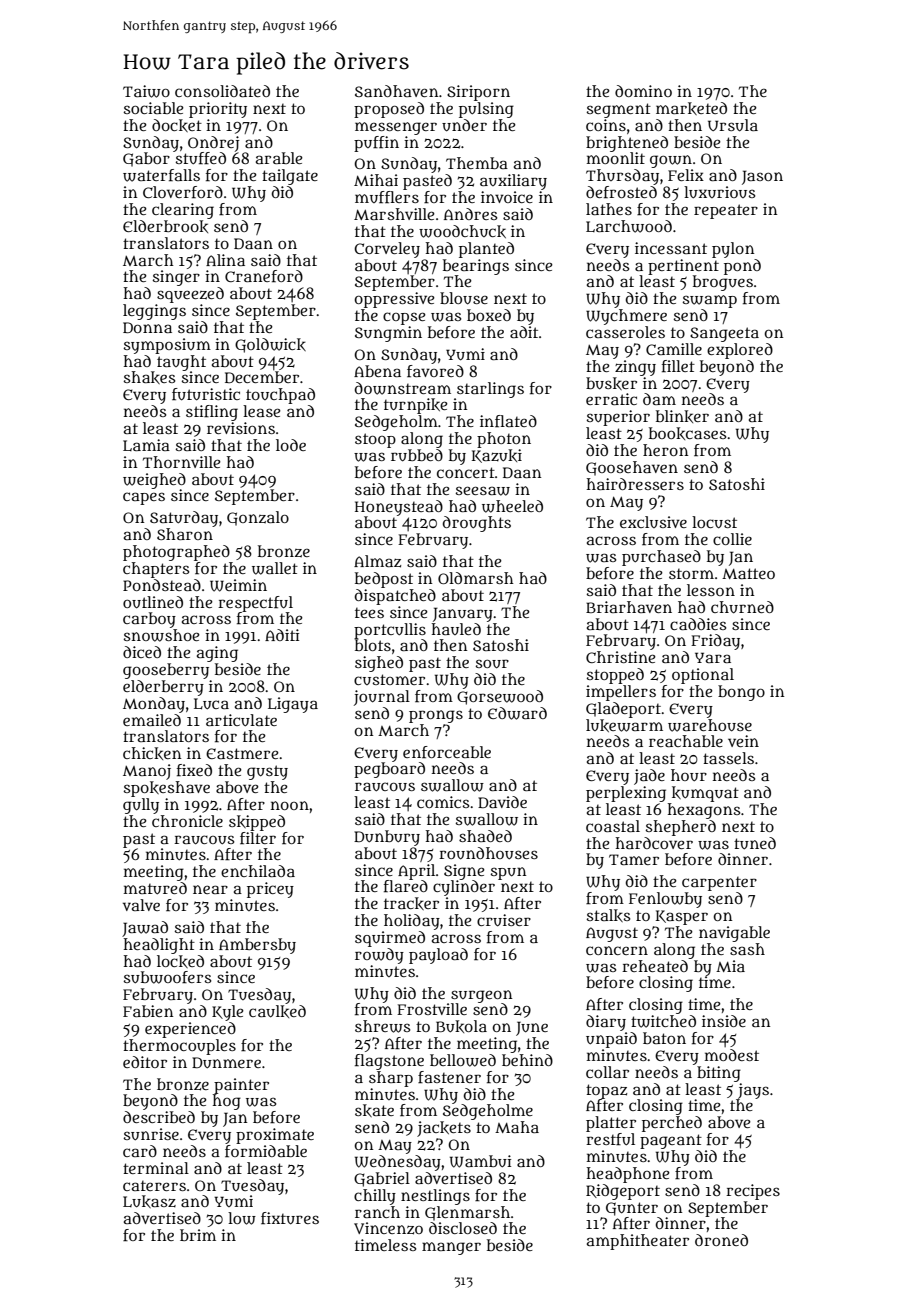  Describe the element at coordinates (638, 1242) in the screenshot. I see `amphitheater` at that location.
